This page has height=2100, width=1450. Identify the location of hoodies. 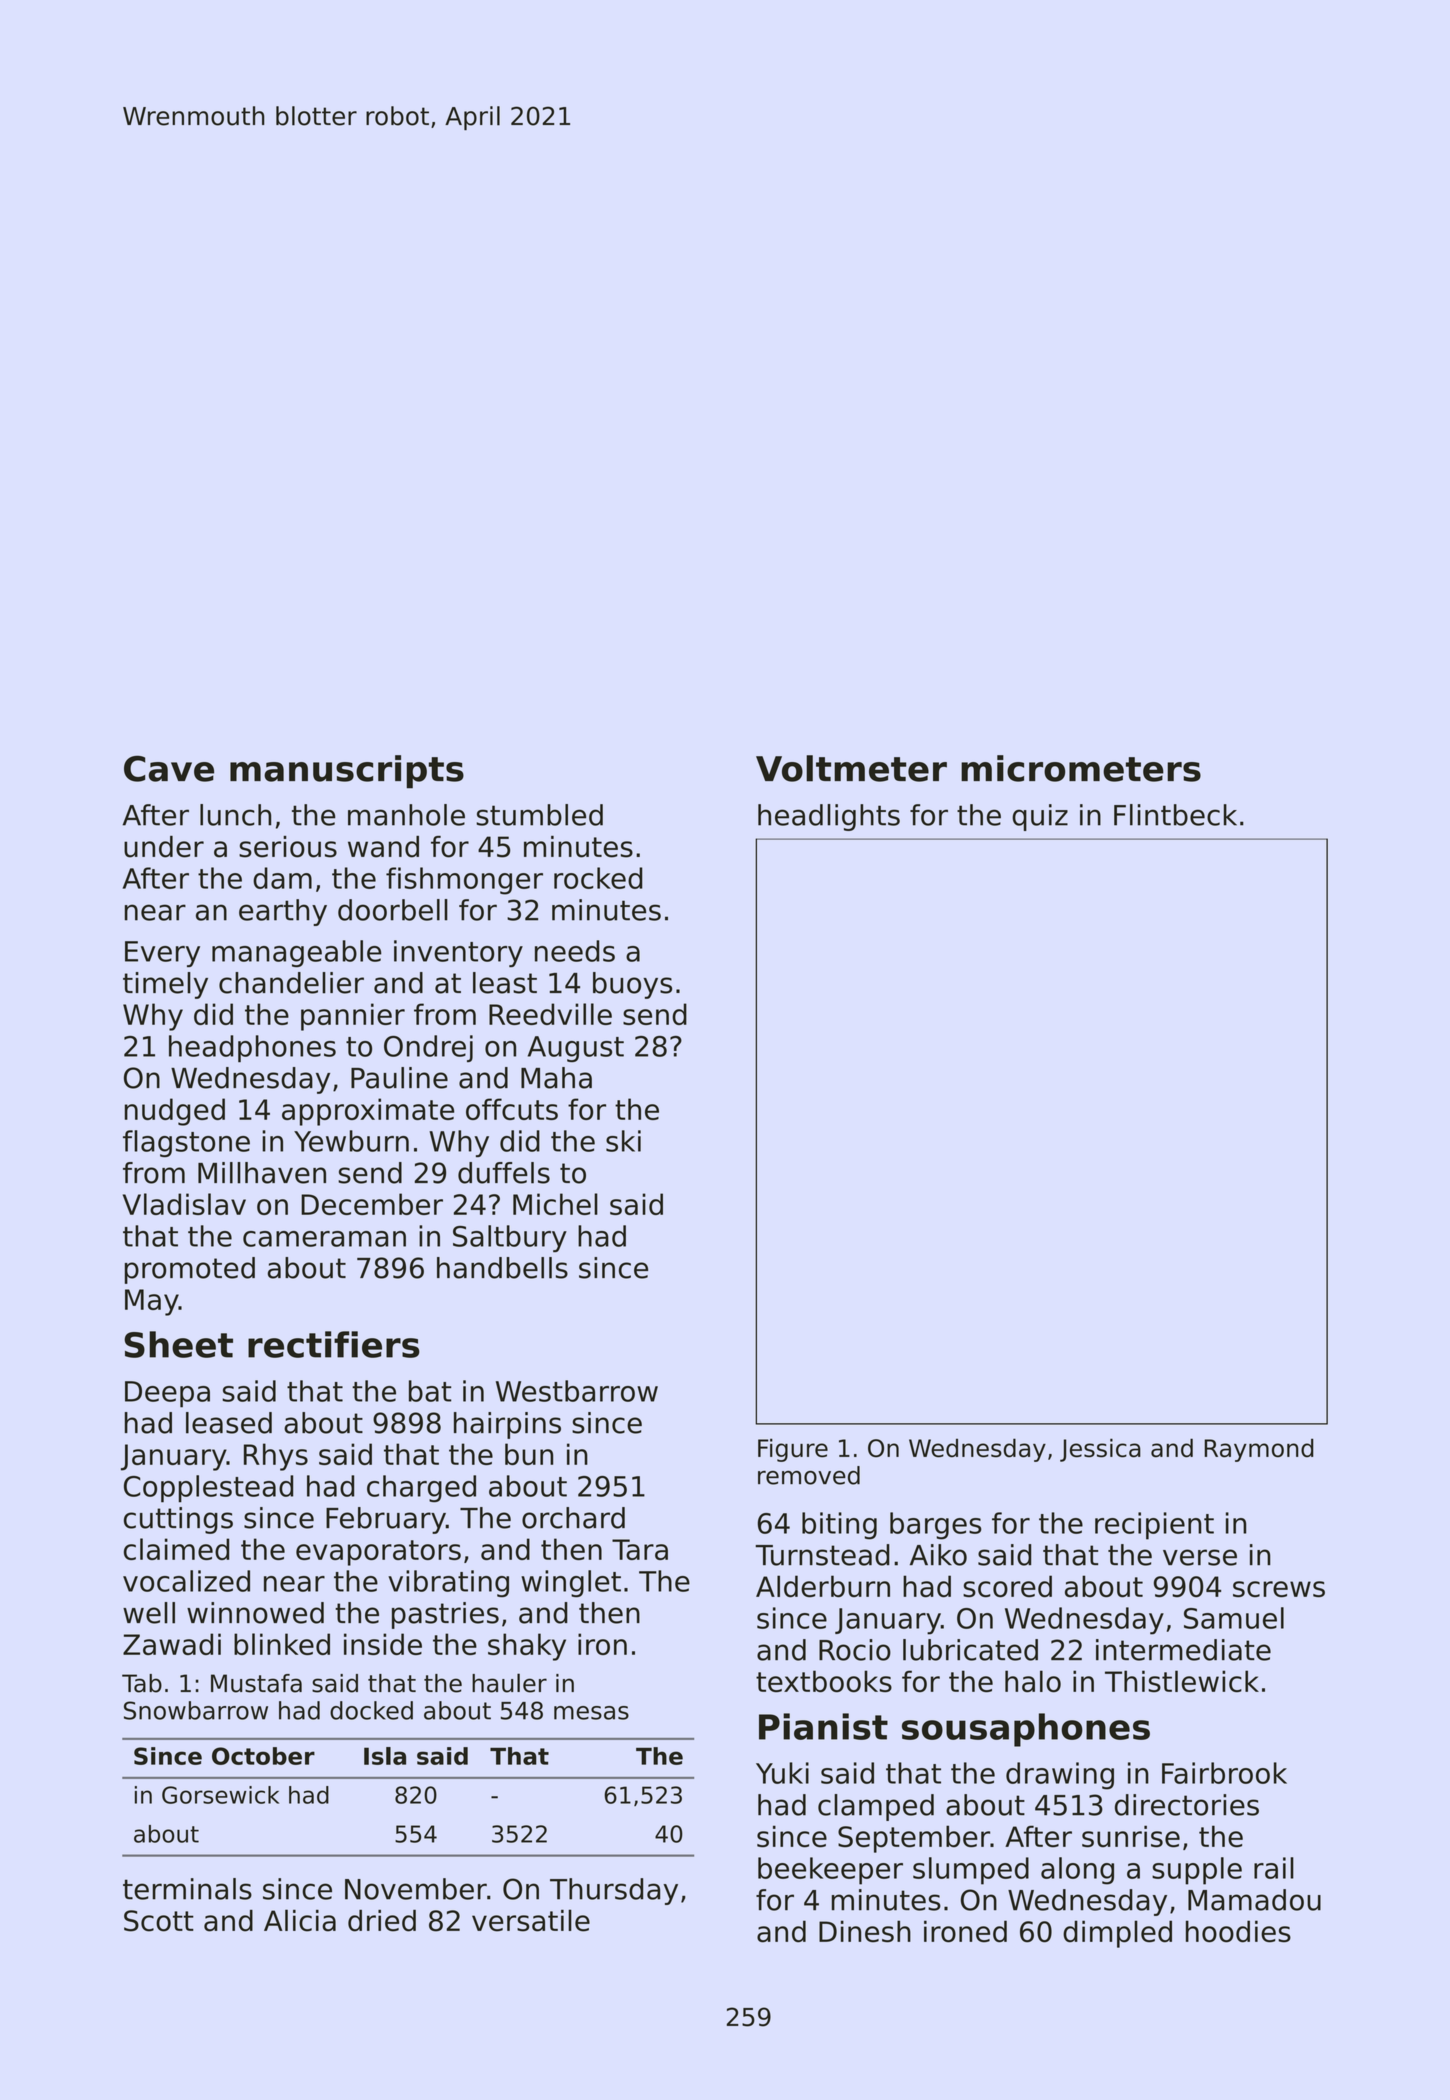
(1238, 1931).
